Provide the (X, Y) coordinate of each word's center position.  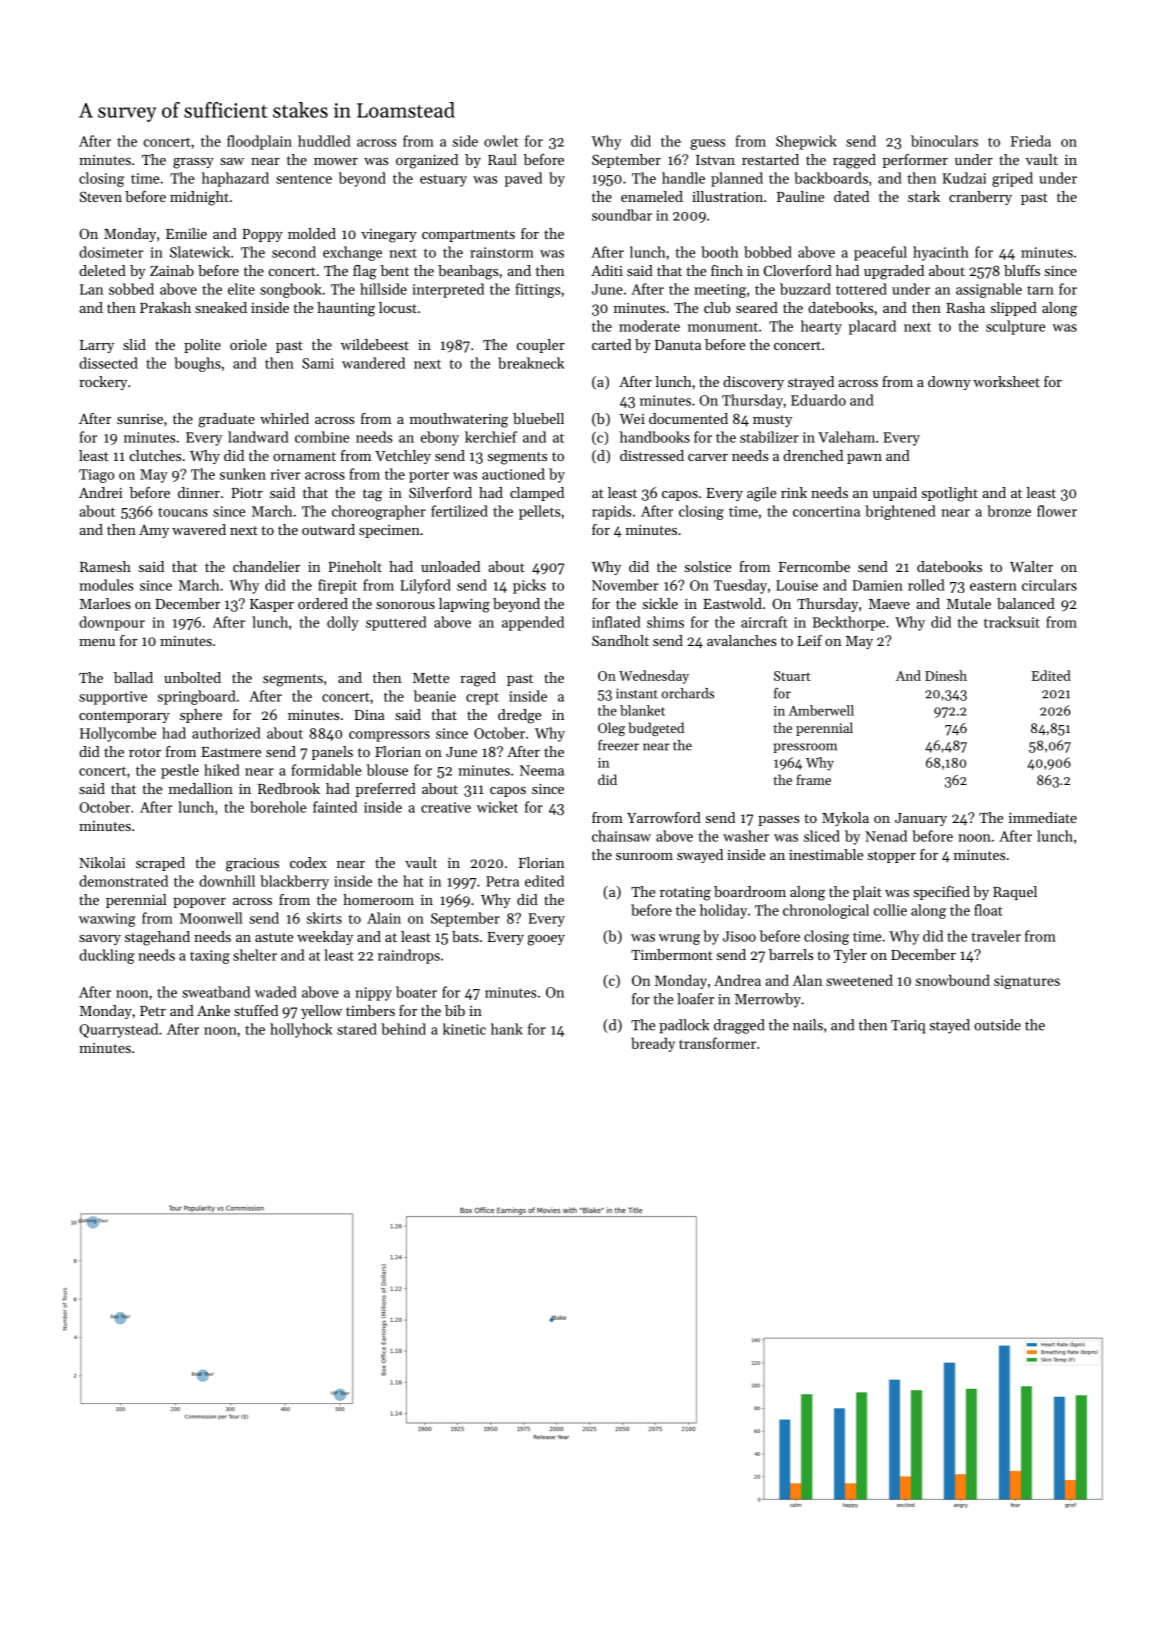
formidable (326, 770)
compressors (389, 736)
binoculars (944, 141)
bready (653, 1044)
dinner (199, 492)
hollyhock (301, 1030)
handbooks (655, 437)
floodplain (259, 142)
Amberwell (821, 710)
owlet (501, 141)
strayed (811, 383)
